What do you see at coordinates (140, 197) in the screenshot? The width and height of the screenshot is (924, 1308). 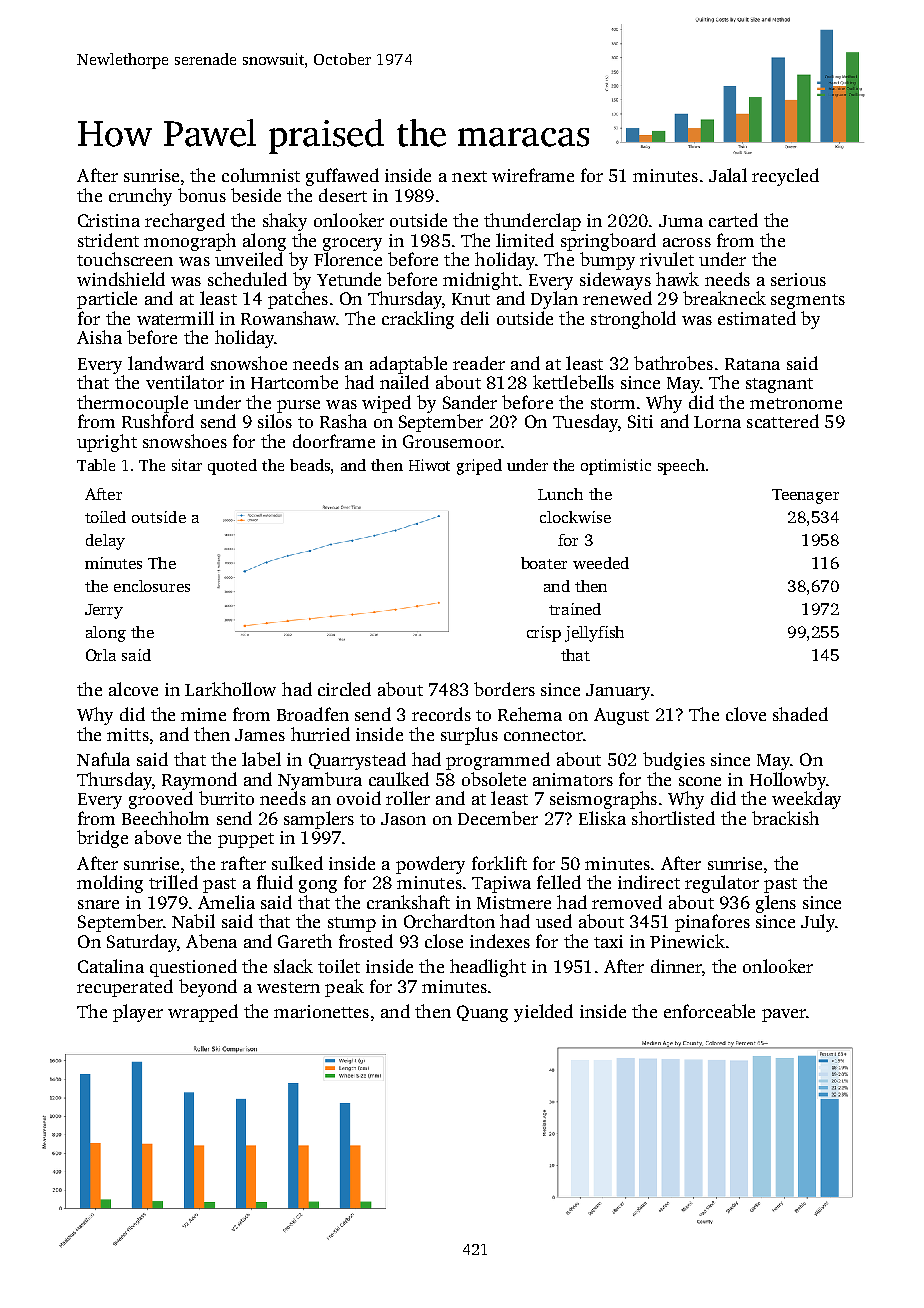 I see `crunchy` at bounding box center [140, 197].
